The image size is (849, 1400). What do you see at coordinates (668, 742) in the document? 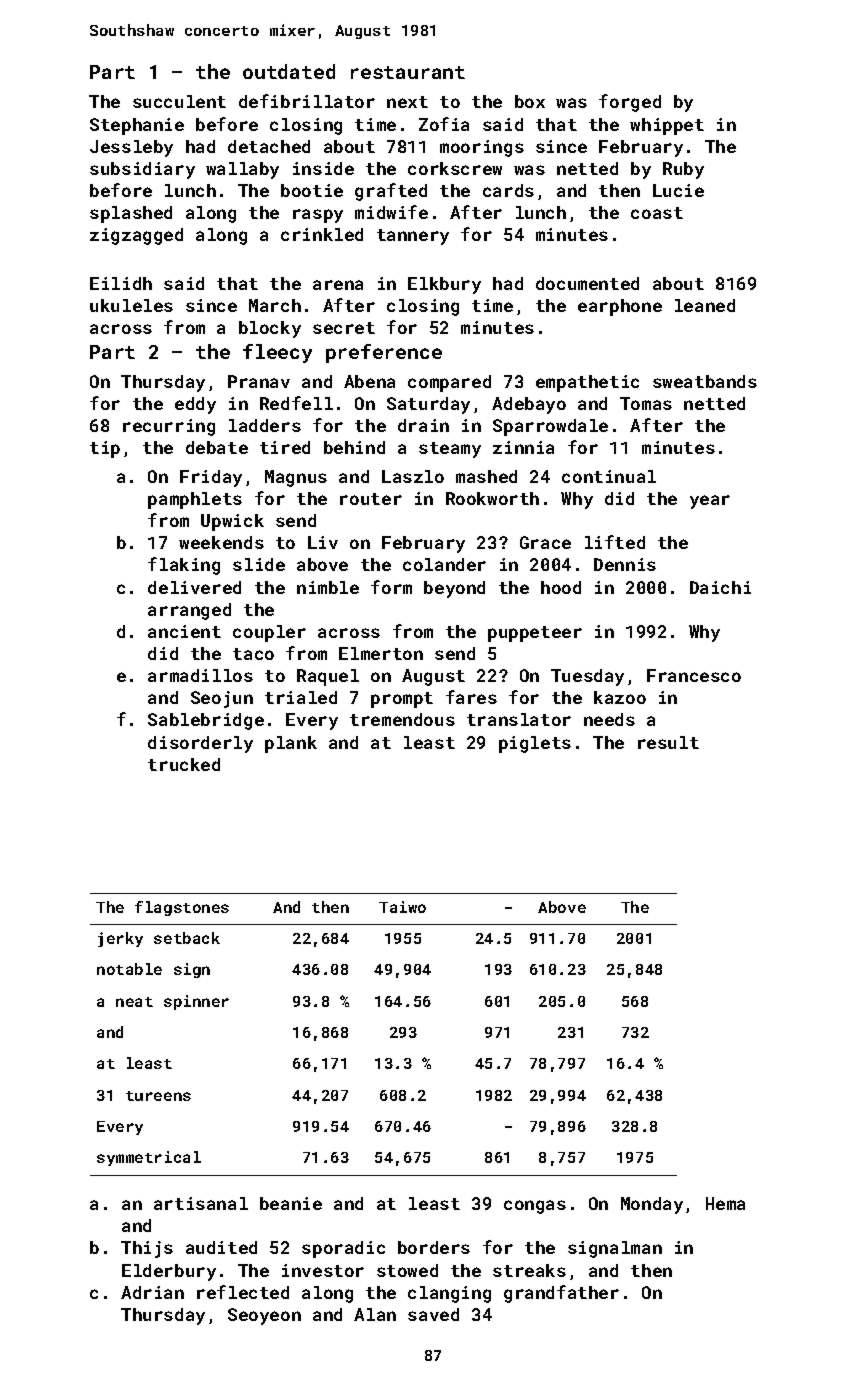
I see `result` at bounding box center [668, 742].
